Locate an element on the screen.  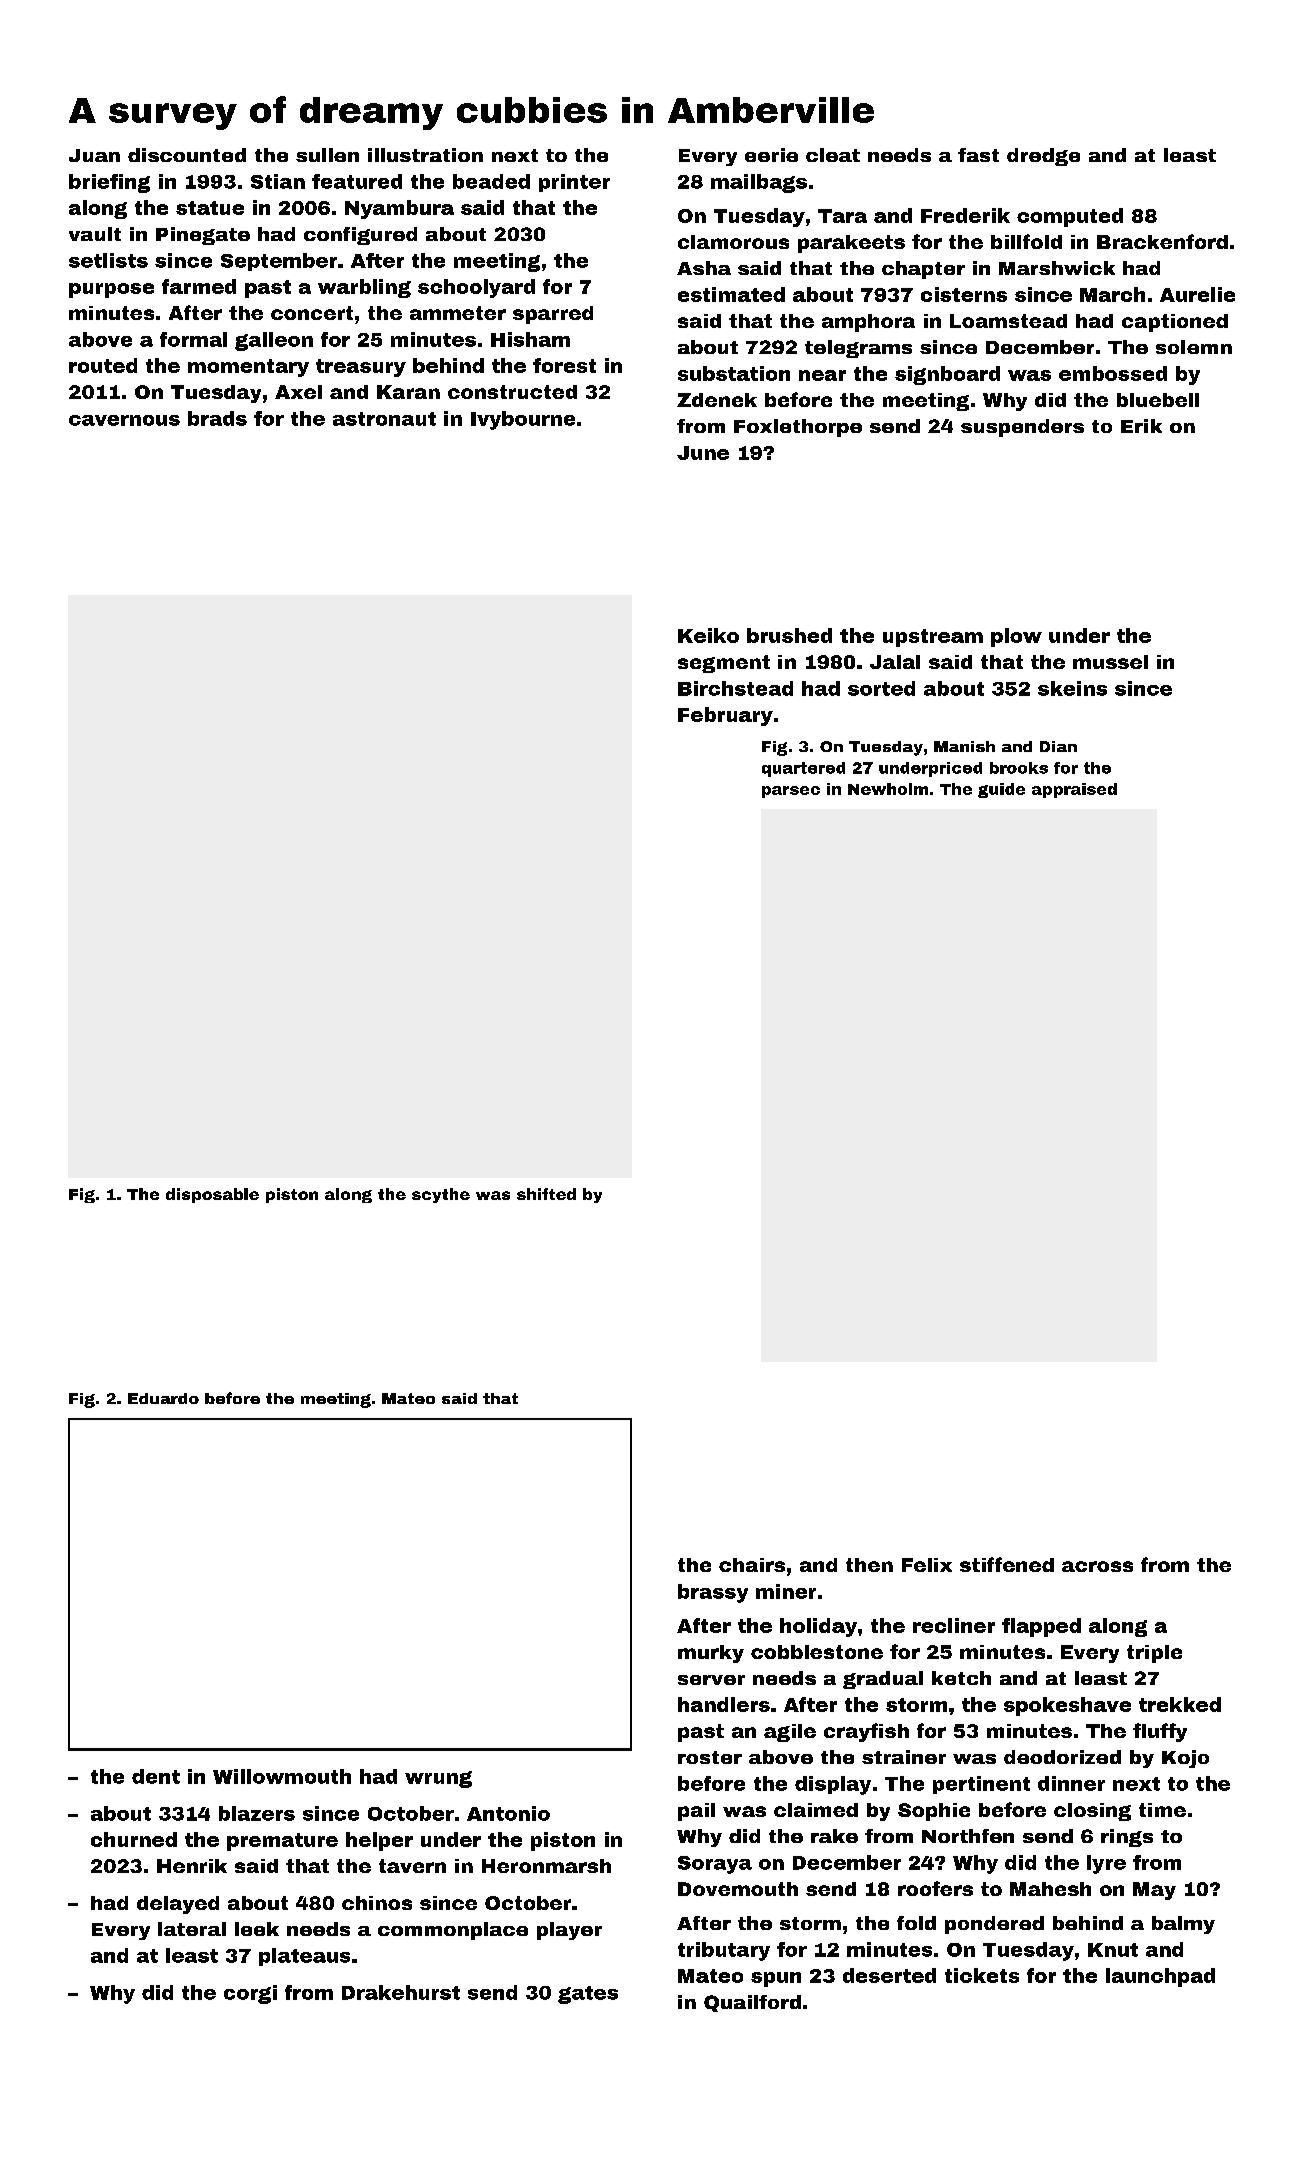
vault is located at coordinates (95, 234).
